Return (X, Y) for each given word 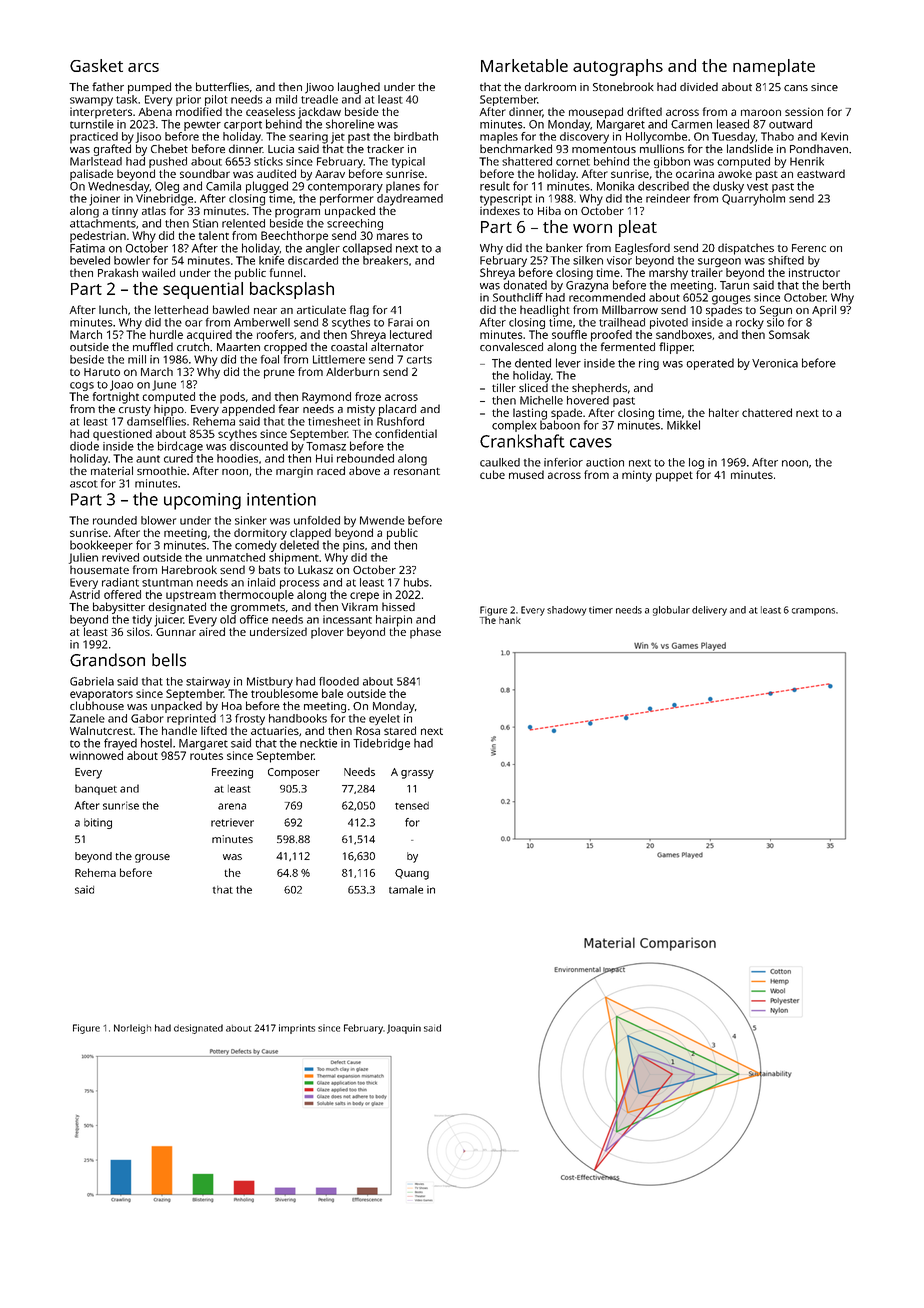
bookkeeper (101, 546)
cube (492, 474)
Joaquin (404, 1029)
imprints (297, 1029)
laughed (359, 88)
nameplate (774, 67)
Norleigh (132, 1029)
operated (710, 364)
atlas (154, 210)
